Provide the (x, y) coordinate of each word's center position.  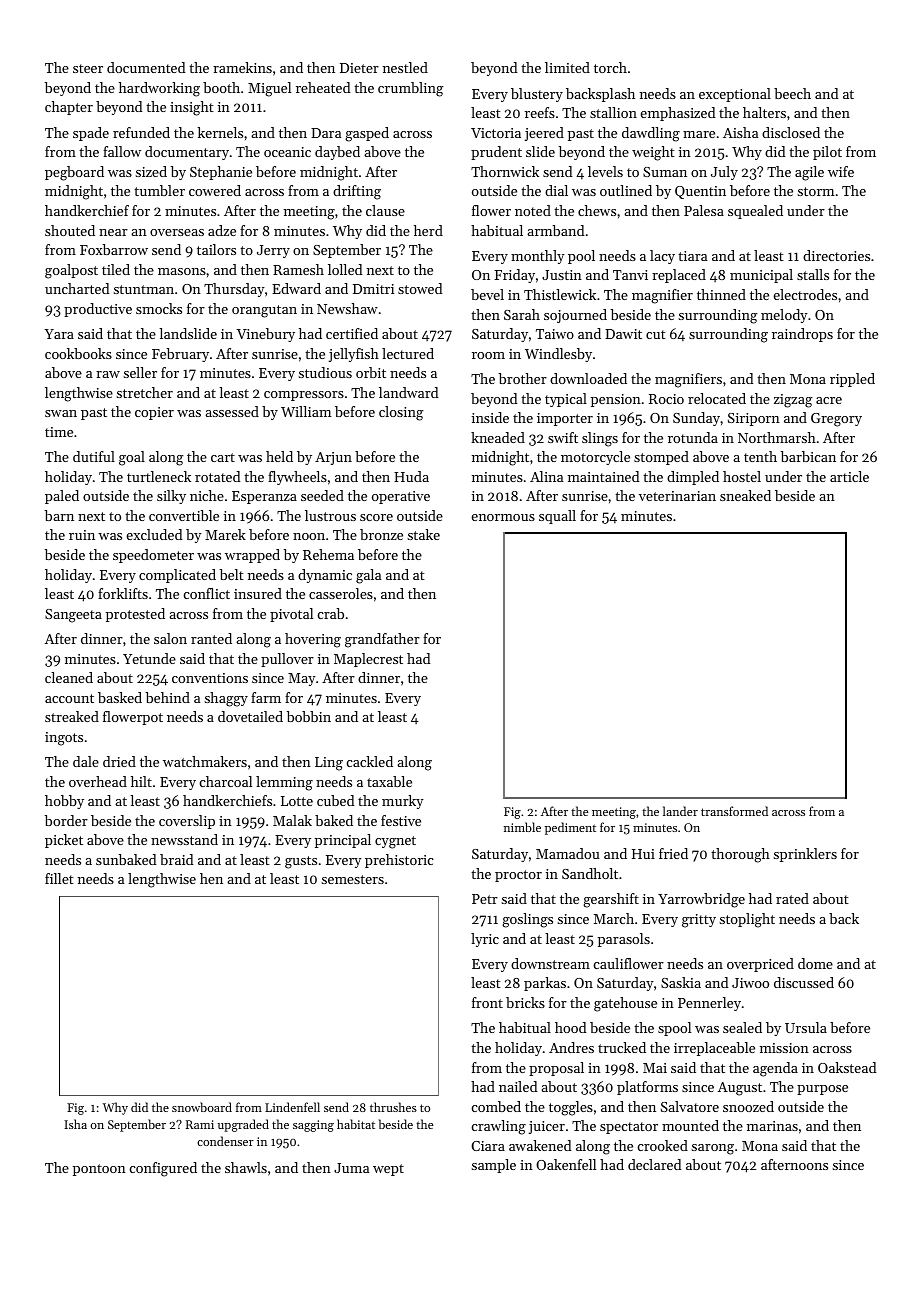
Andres (571, 1047)
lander (680, 811)
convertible (184, 515)
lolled (345, 269)
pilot (827, 153)
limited (567, 67)
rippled (852, 380)
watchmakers (205, 761)
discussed (804, 982)
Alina (546, 476)
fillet (59, 878)
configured (163, 1169)
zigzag (793, 401)
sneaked (745, 495)
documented (146, 67)
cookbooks (78, 353)
